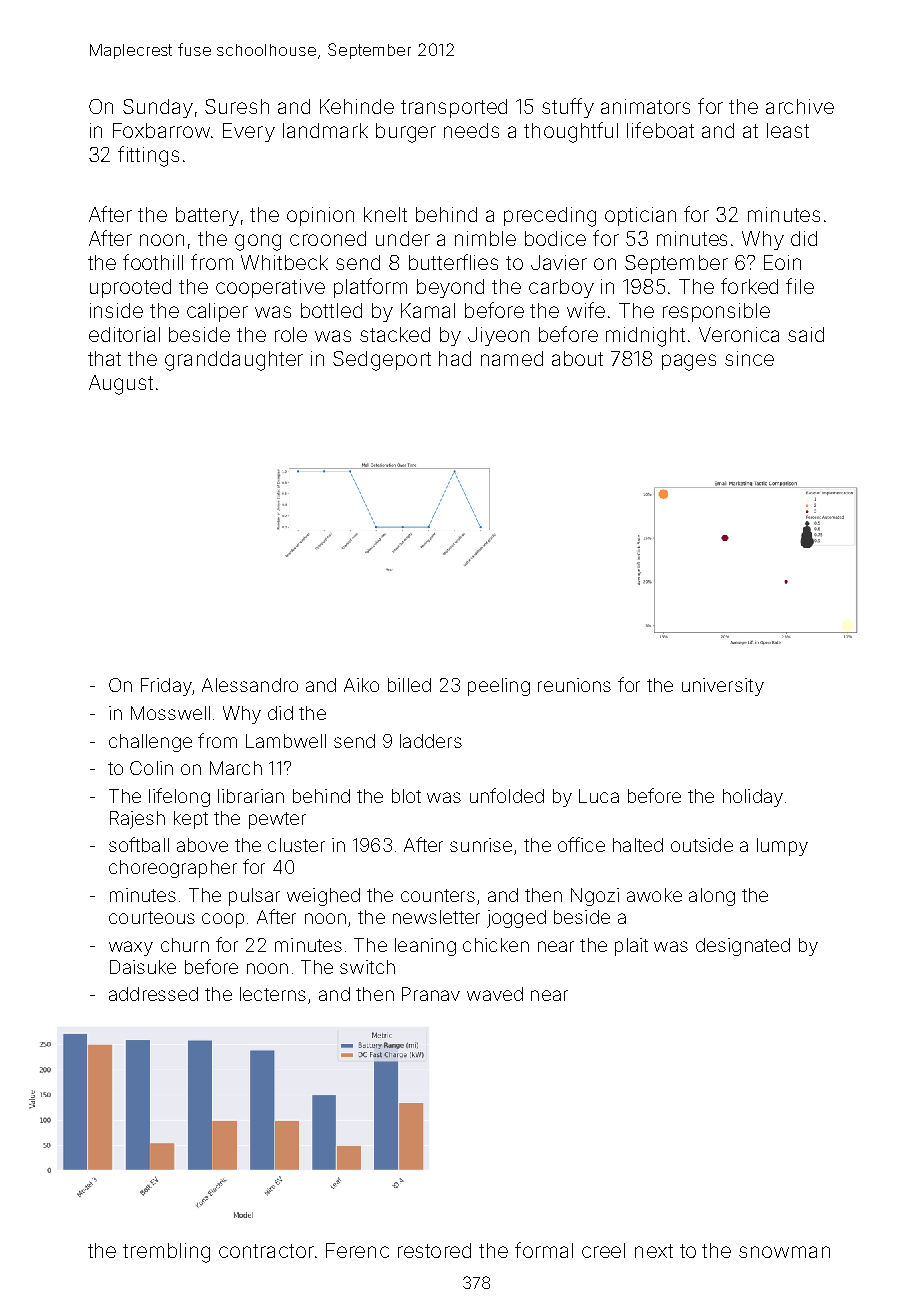  I want to click on contractor, so click(266, 1251).
